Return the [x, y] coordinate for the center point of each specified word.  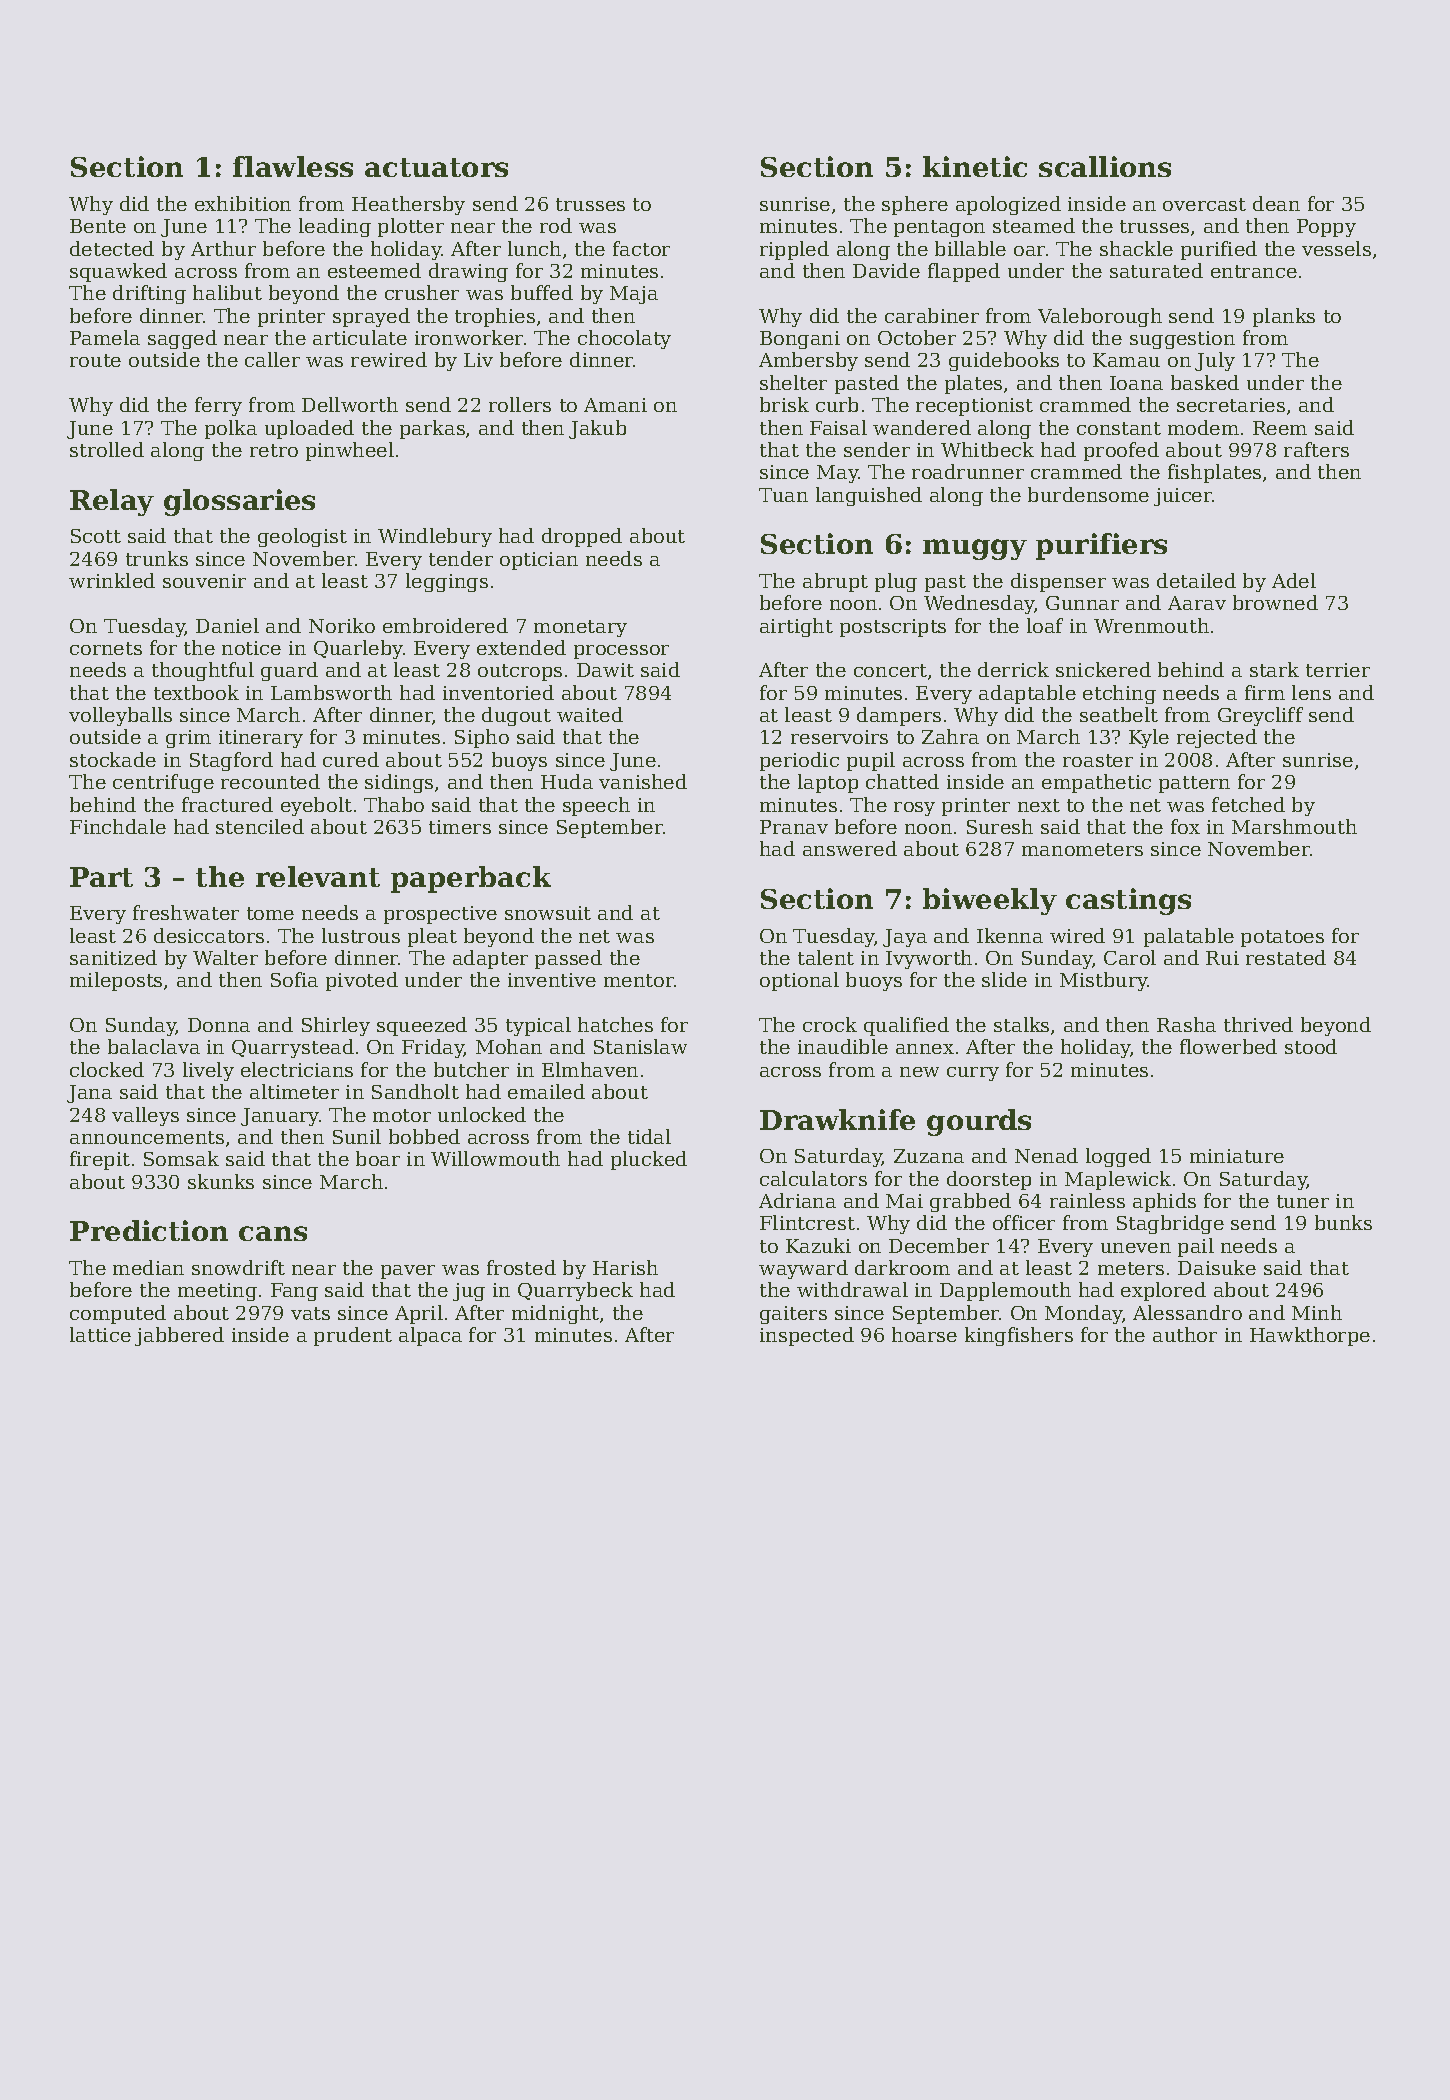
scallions [1105, 166]
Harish [625, 1267]
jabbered [179, 1336]
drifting [149, 294]
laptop [828, 783]
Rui [1222, 958]
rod [556, 225]
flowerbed [1228, 1046]
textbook [196, 692]
